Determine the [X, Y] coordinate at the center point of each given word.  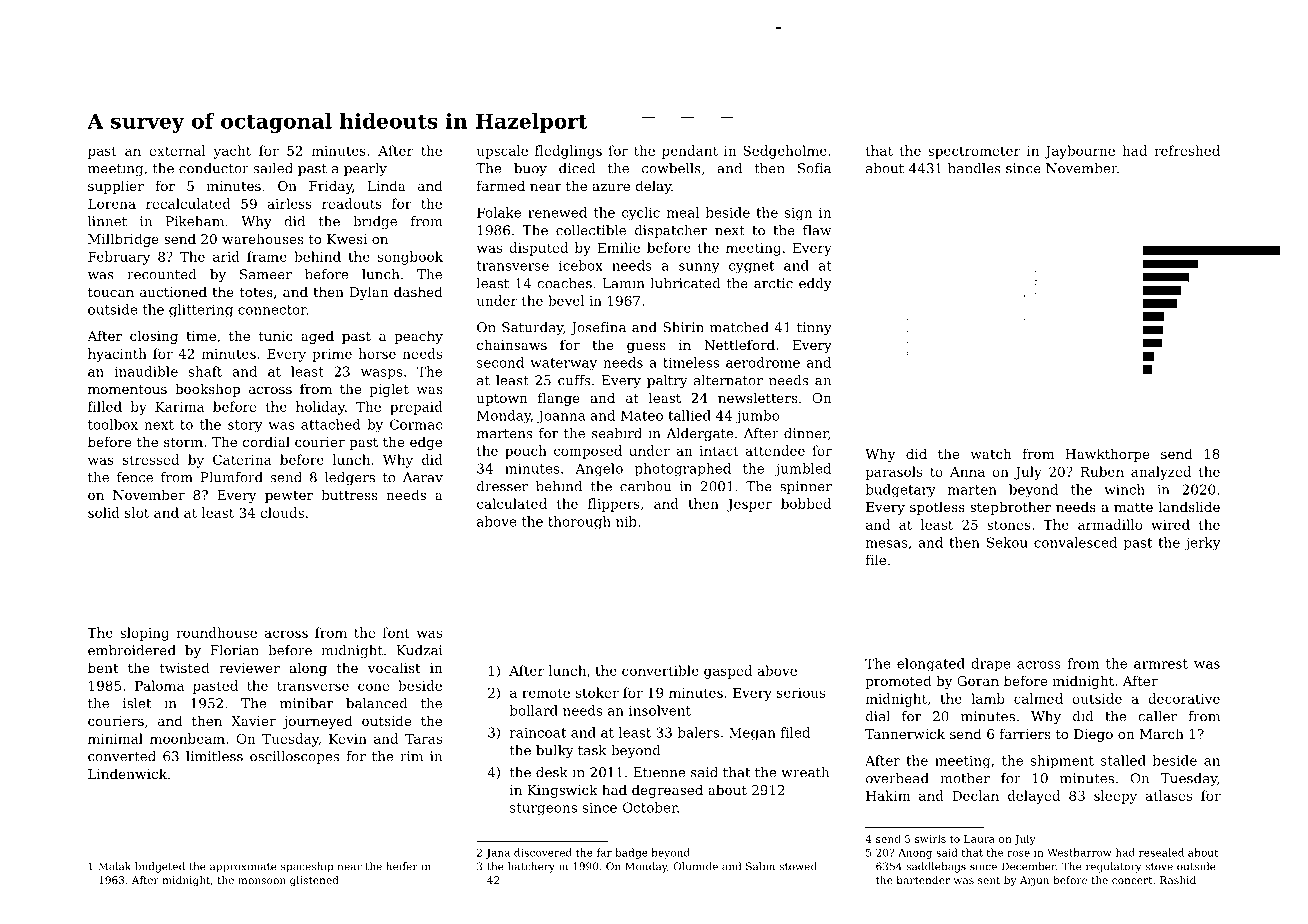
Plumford [231, 477]
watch [991, 453]
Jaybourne [1079, 152]
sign [798, 214]
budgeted [160, 867]
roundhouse [216, 632]
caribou [645, 486]
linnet [107, 221]
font [396, 632]
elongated [931, 665]
